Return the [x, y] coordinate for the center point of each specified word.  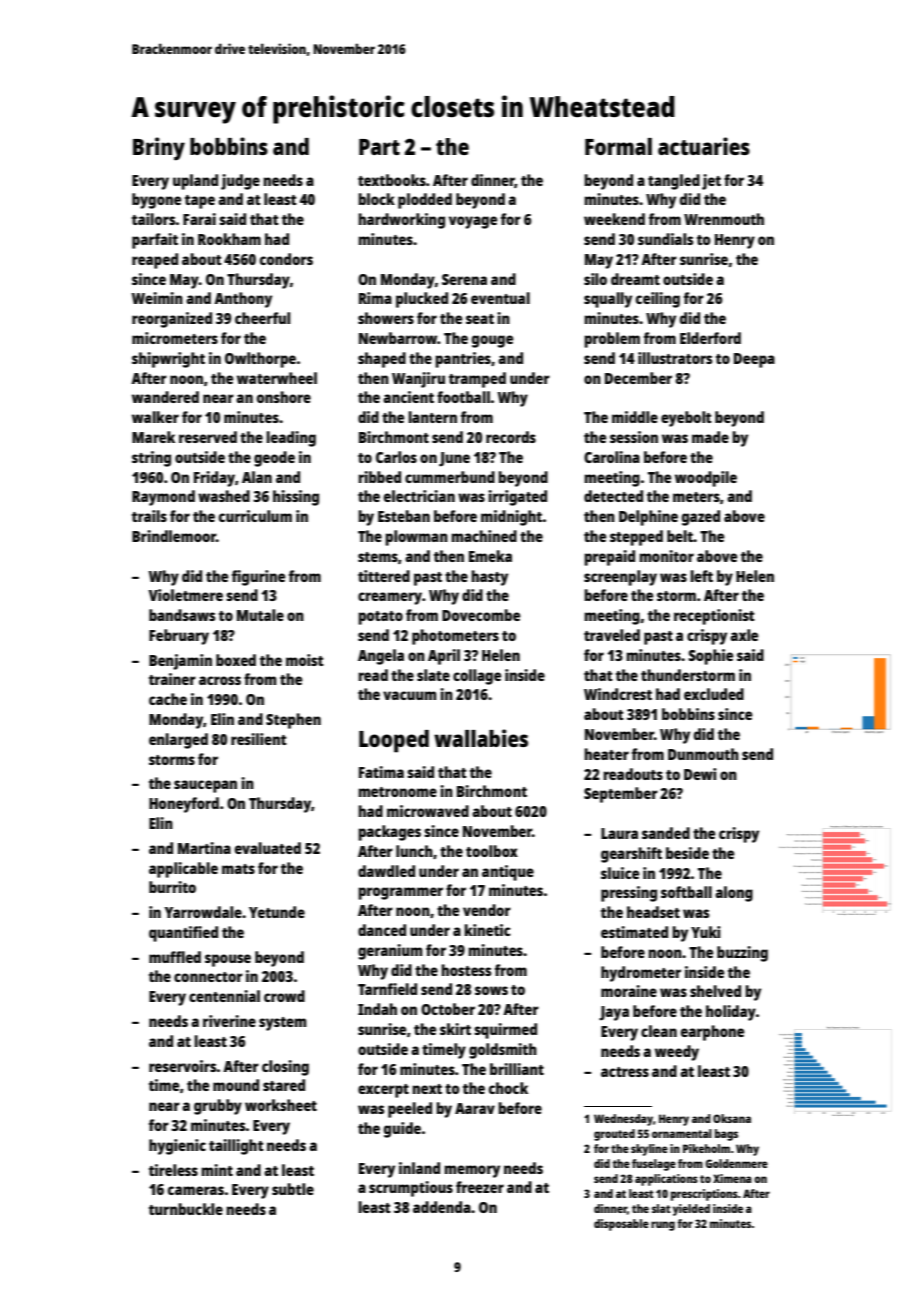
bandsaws [182, 615]
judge [240, 182]
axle [744, 635]
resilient [259, 739]
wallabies [481, 738]
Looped [394, 741]
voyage [473, 222]
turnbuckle [186, 1209]
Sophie [710, 657]
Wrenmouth [724, 219]
